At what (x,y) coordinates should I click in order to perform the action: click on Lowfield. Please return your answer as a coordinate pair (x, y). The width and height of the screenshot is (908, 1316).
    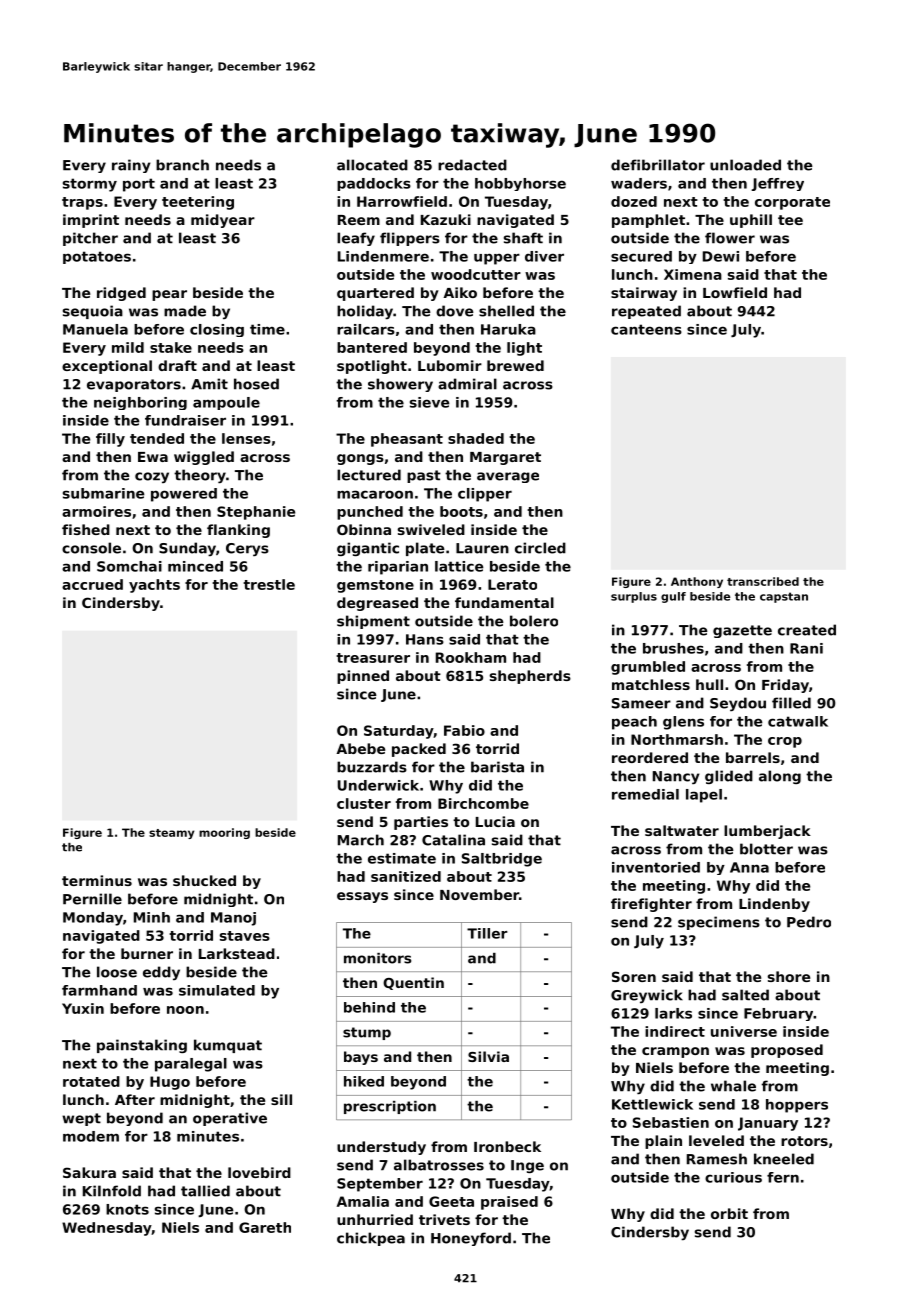
    Looking at the image, I should click on (735, 292).
